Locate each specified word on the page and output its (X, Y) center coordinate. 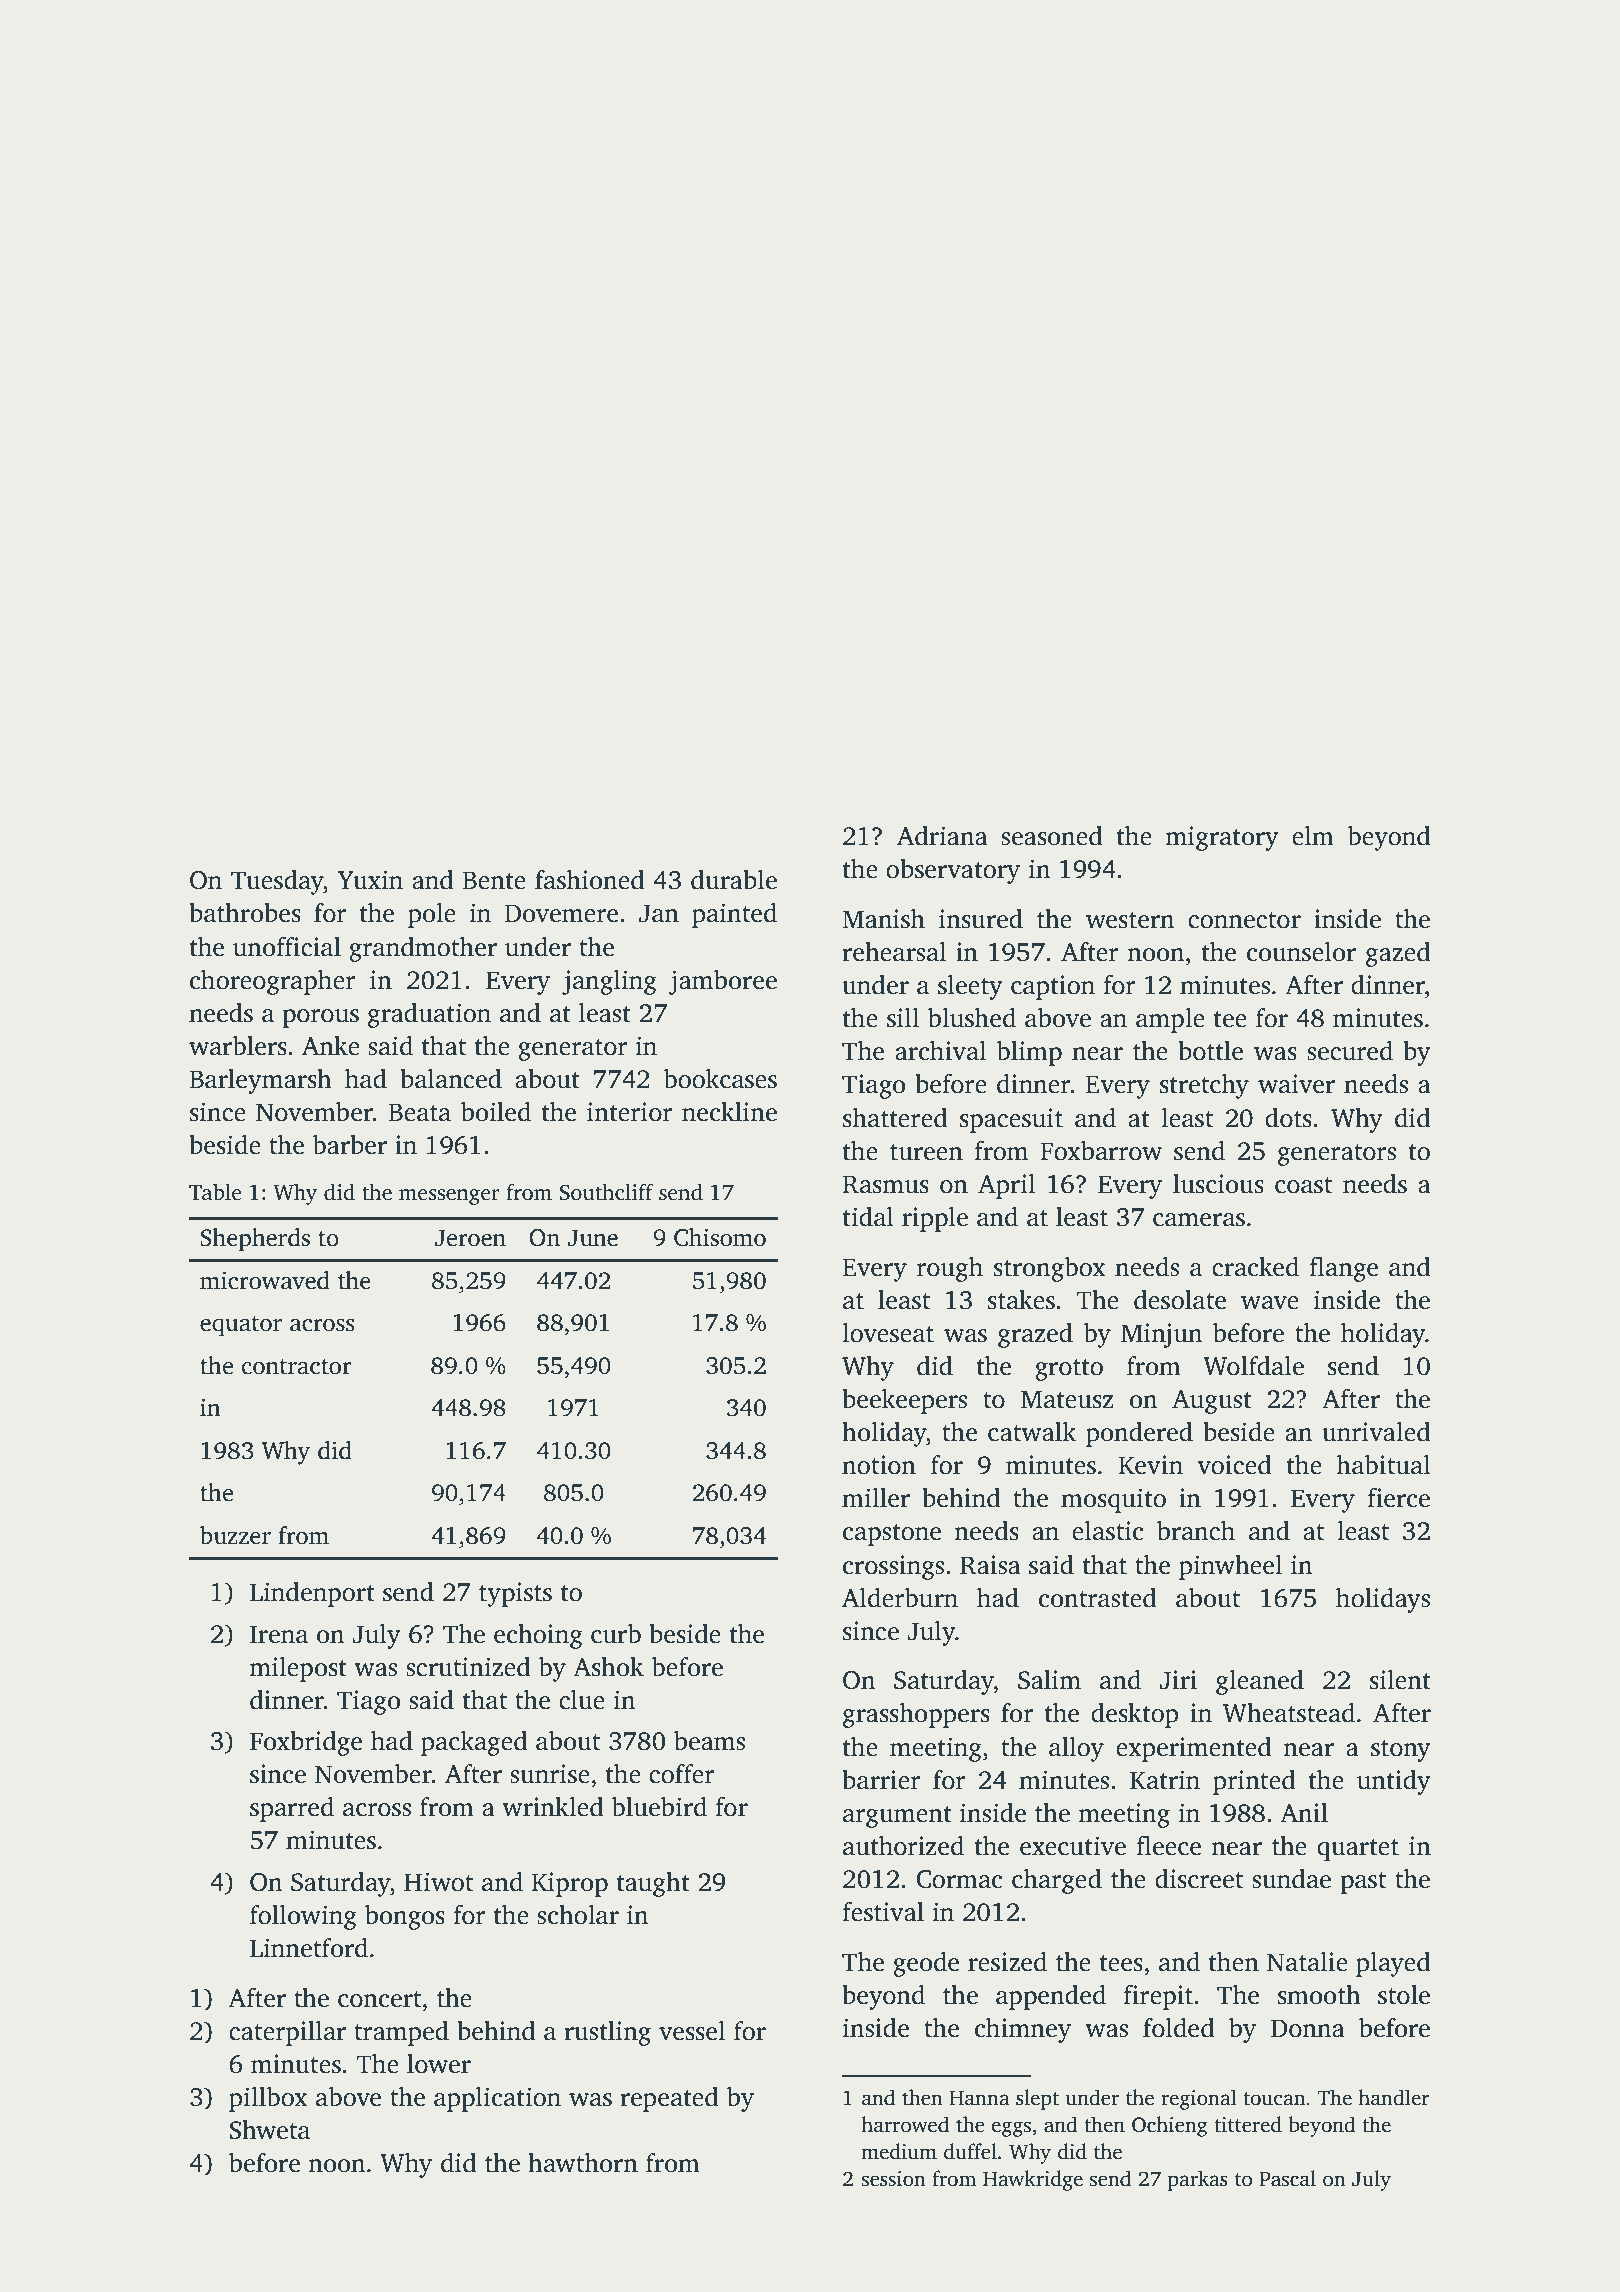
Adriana (942, 836)
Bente (494, 880)
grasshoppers (916, 1715)
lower (439, 2064)
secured (1350, 1051)
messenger (449, 1197)
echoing (538, 1636)
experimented (1194, 1749)
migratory (1222, 838)
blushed (972, 1018)
